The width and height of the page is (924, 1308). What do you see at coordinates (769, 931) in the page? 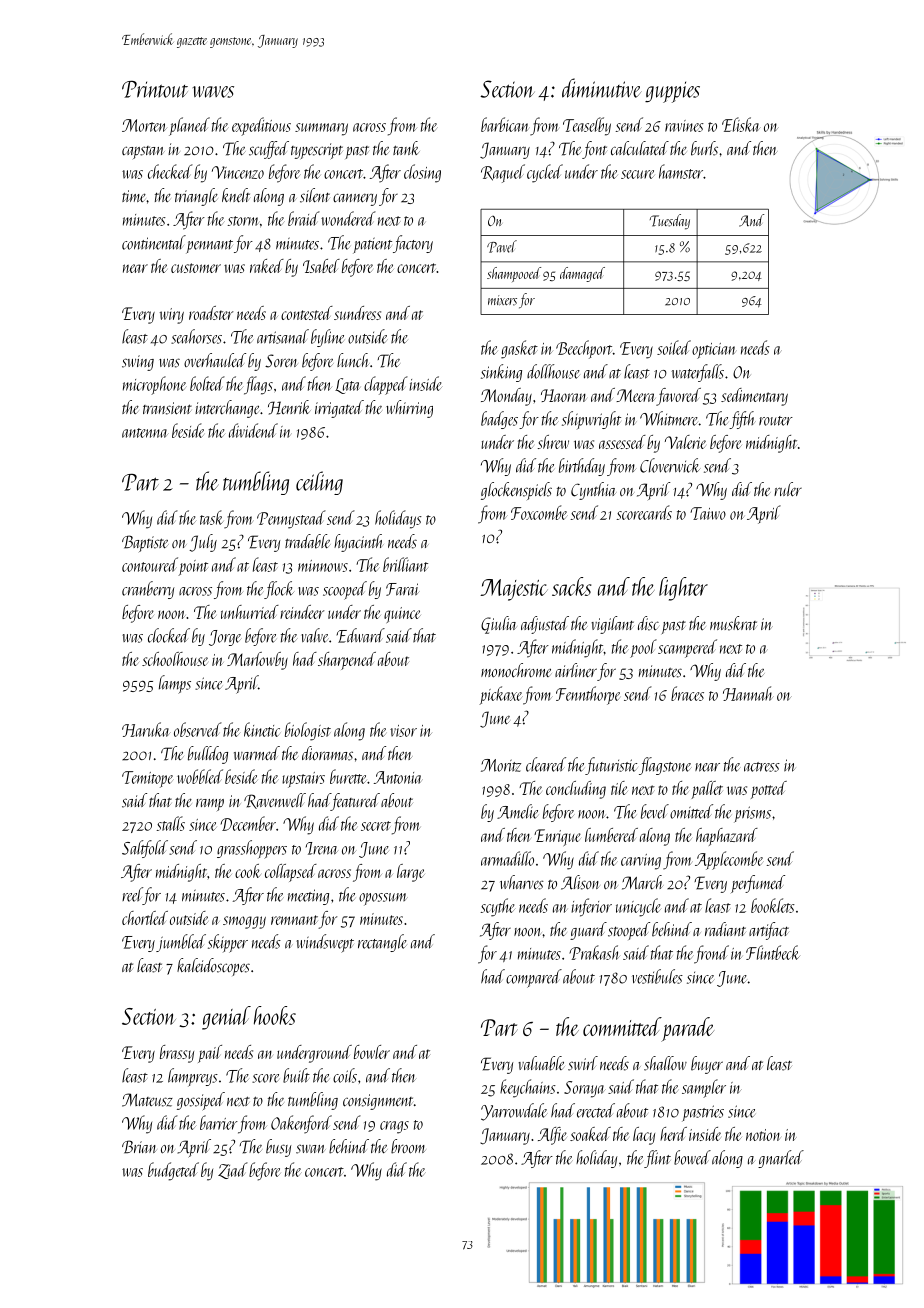
I see `artifact` at bounding box center [769, 931].
